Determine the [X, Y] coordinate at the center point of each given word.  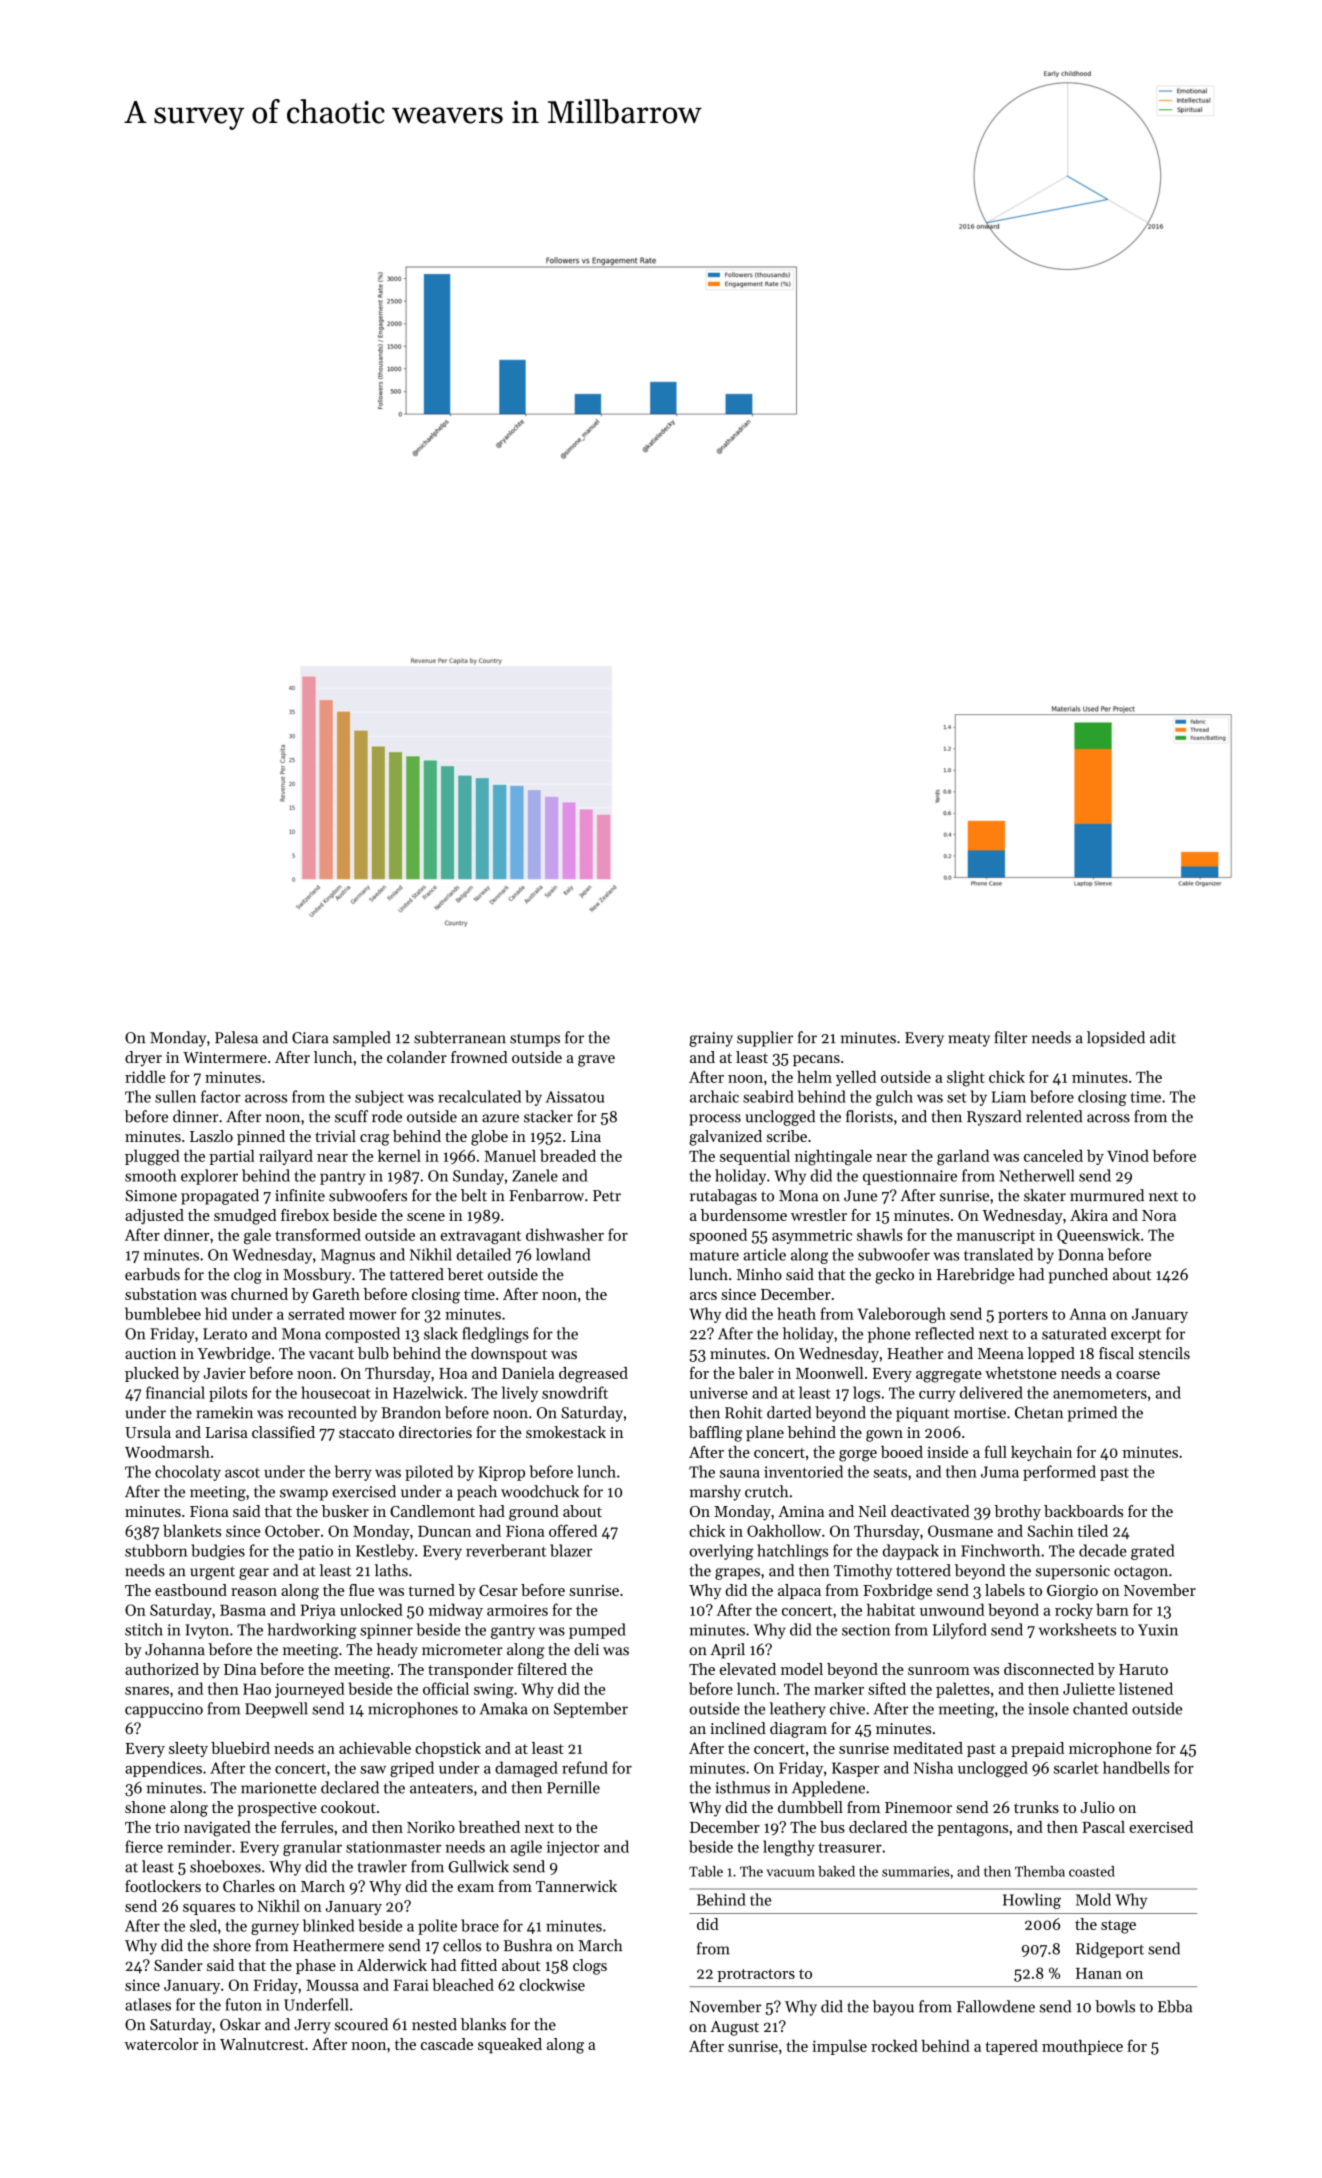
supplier [765, 1039]
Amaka [504, 1708]
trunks [1036, 1807]
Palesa [236, 1037]
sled [203, 1925]
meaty [969, 1040]
